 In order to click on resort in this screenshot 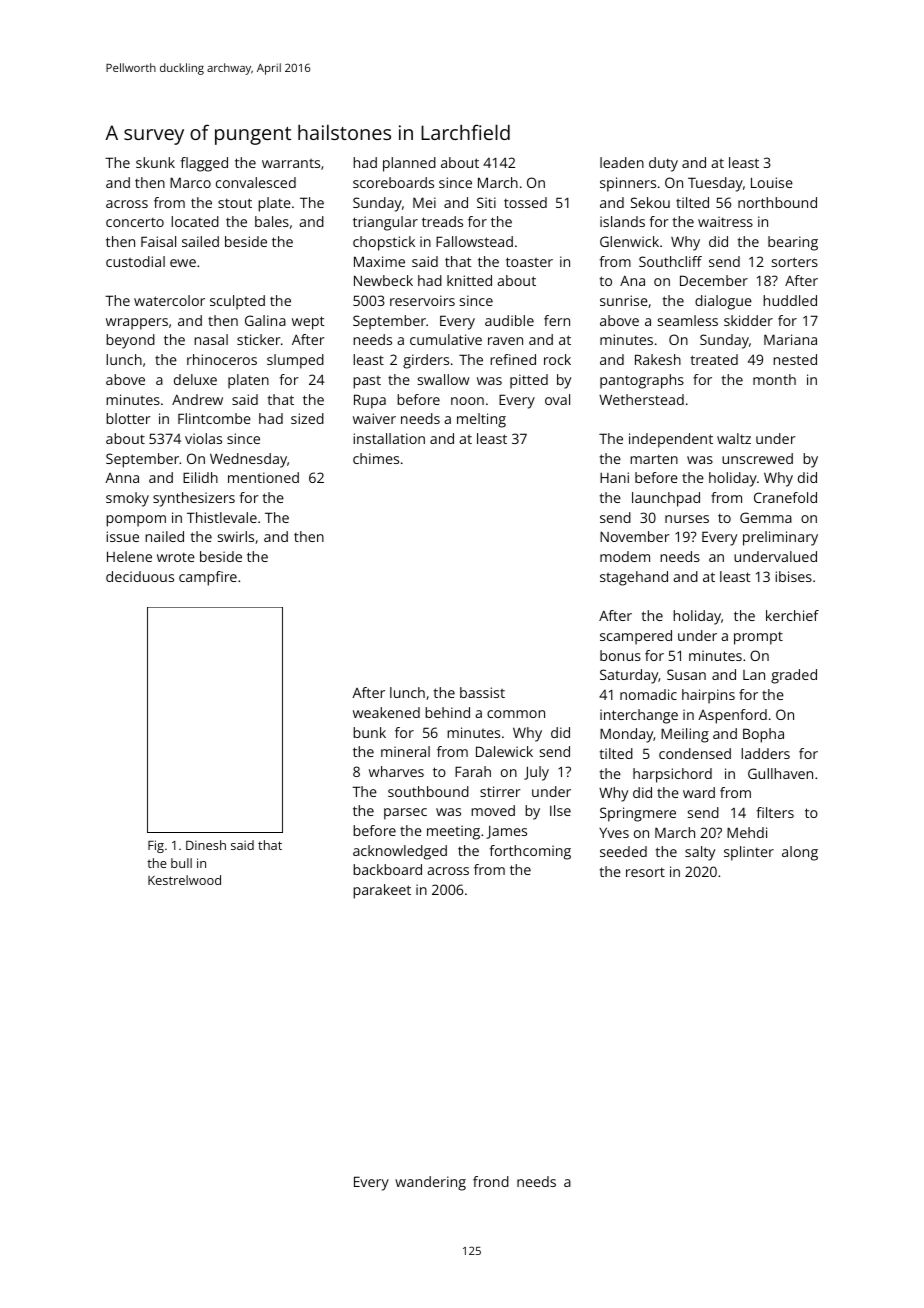, I will do `click(645, 872)`.
